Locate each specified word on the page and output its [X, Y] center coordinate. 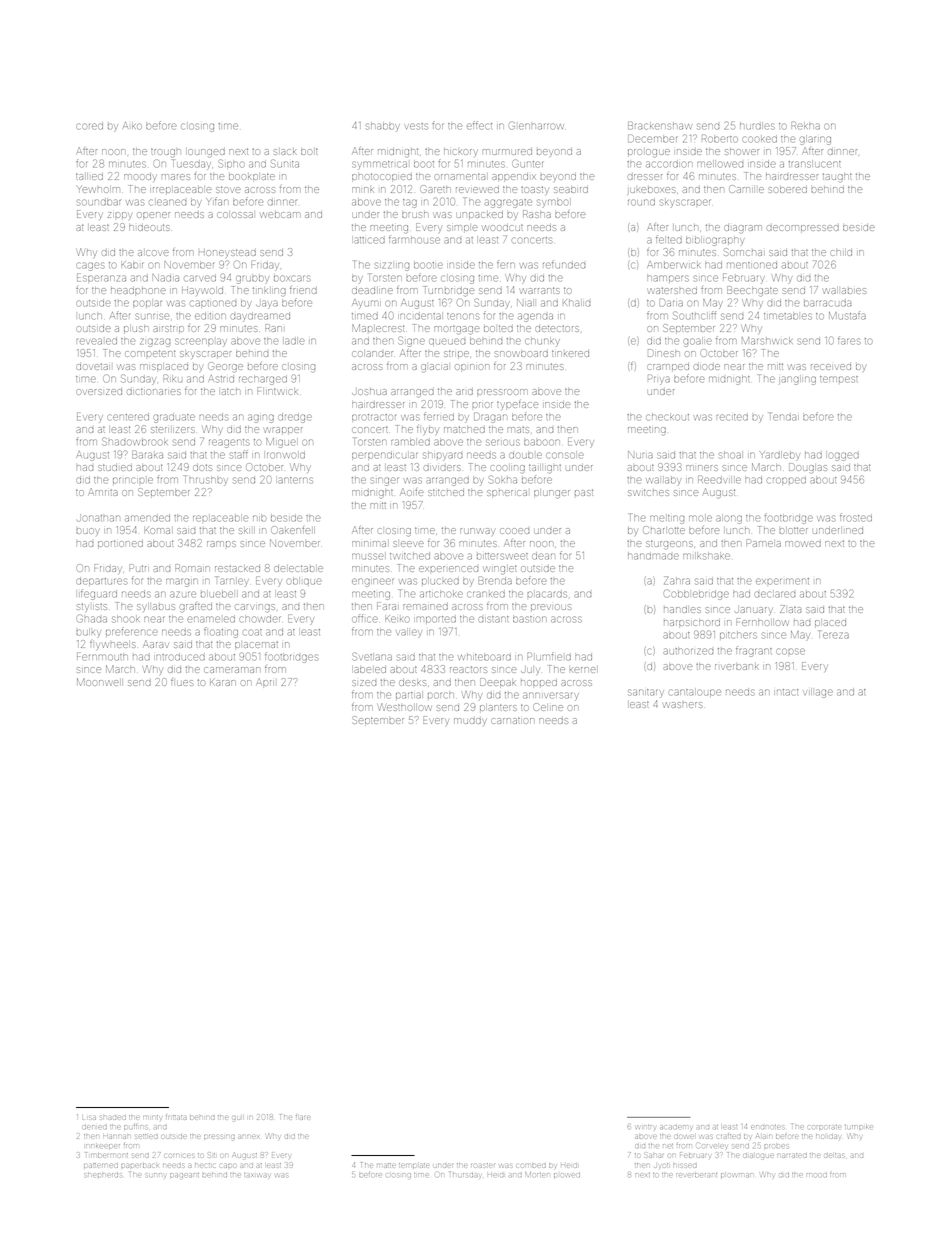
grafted [196, 607]
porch [441, 695]
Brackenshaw [659, 126]
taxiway [257, 1175]
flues [182, 683]
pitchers [738, 635]
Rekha [805, 125]
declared [775, 594]
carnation [513, 721]
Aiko [131, 125]
